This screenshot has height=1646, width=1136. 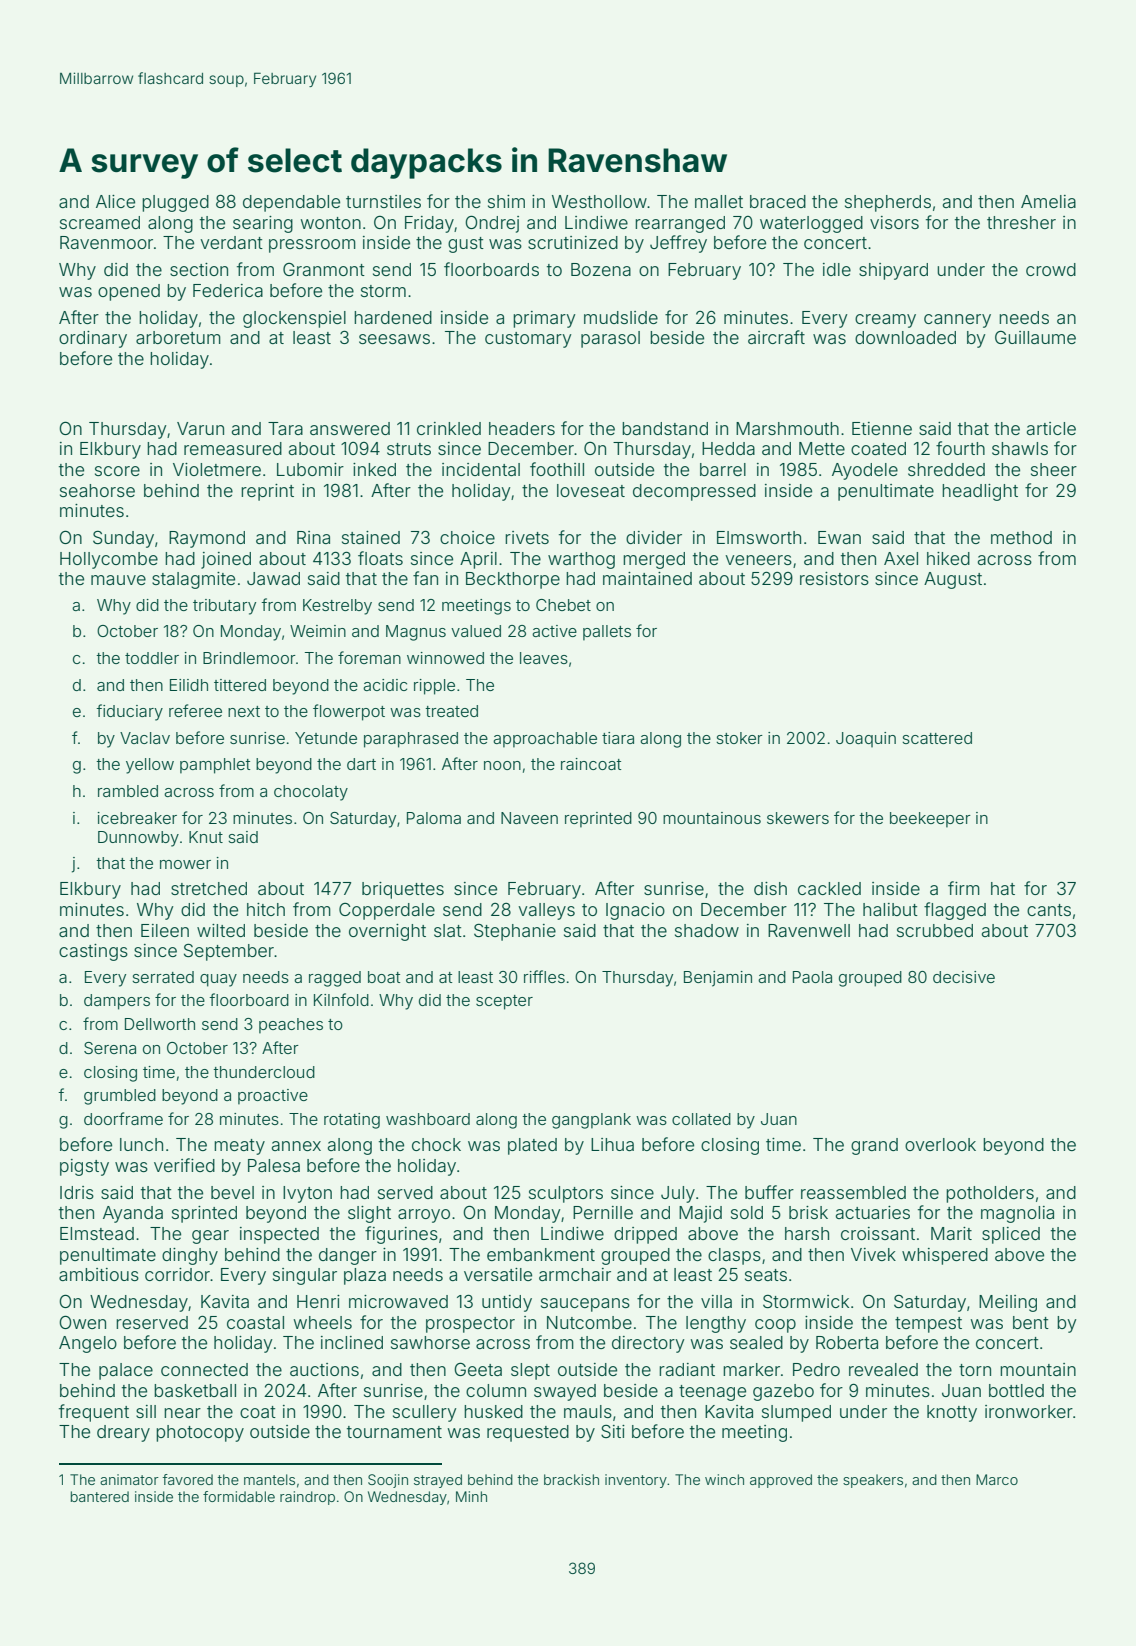 What do you see at coordinates (200, 1433) in the screenshot?
I see `photocopy` at bounding box center [200, 1433].
